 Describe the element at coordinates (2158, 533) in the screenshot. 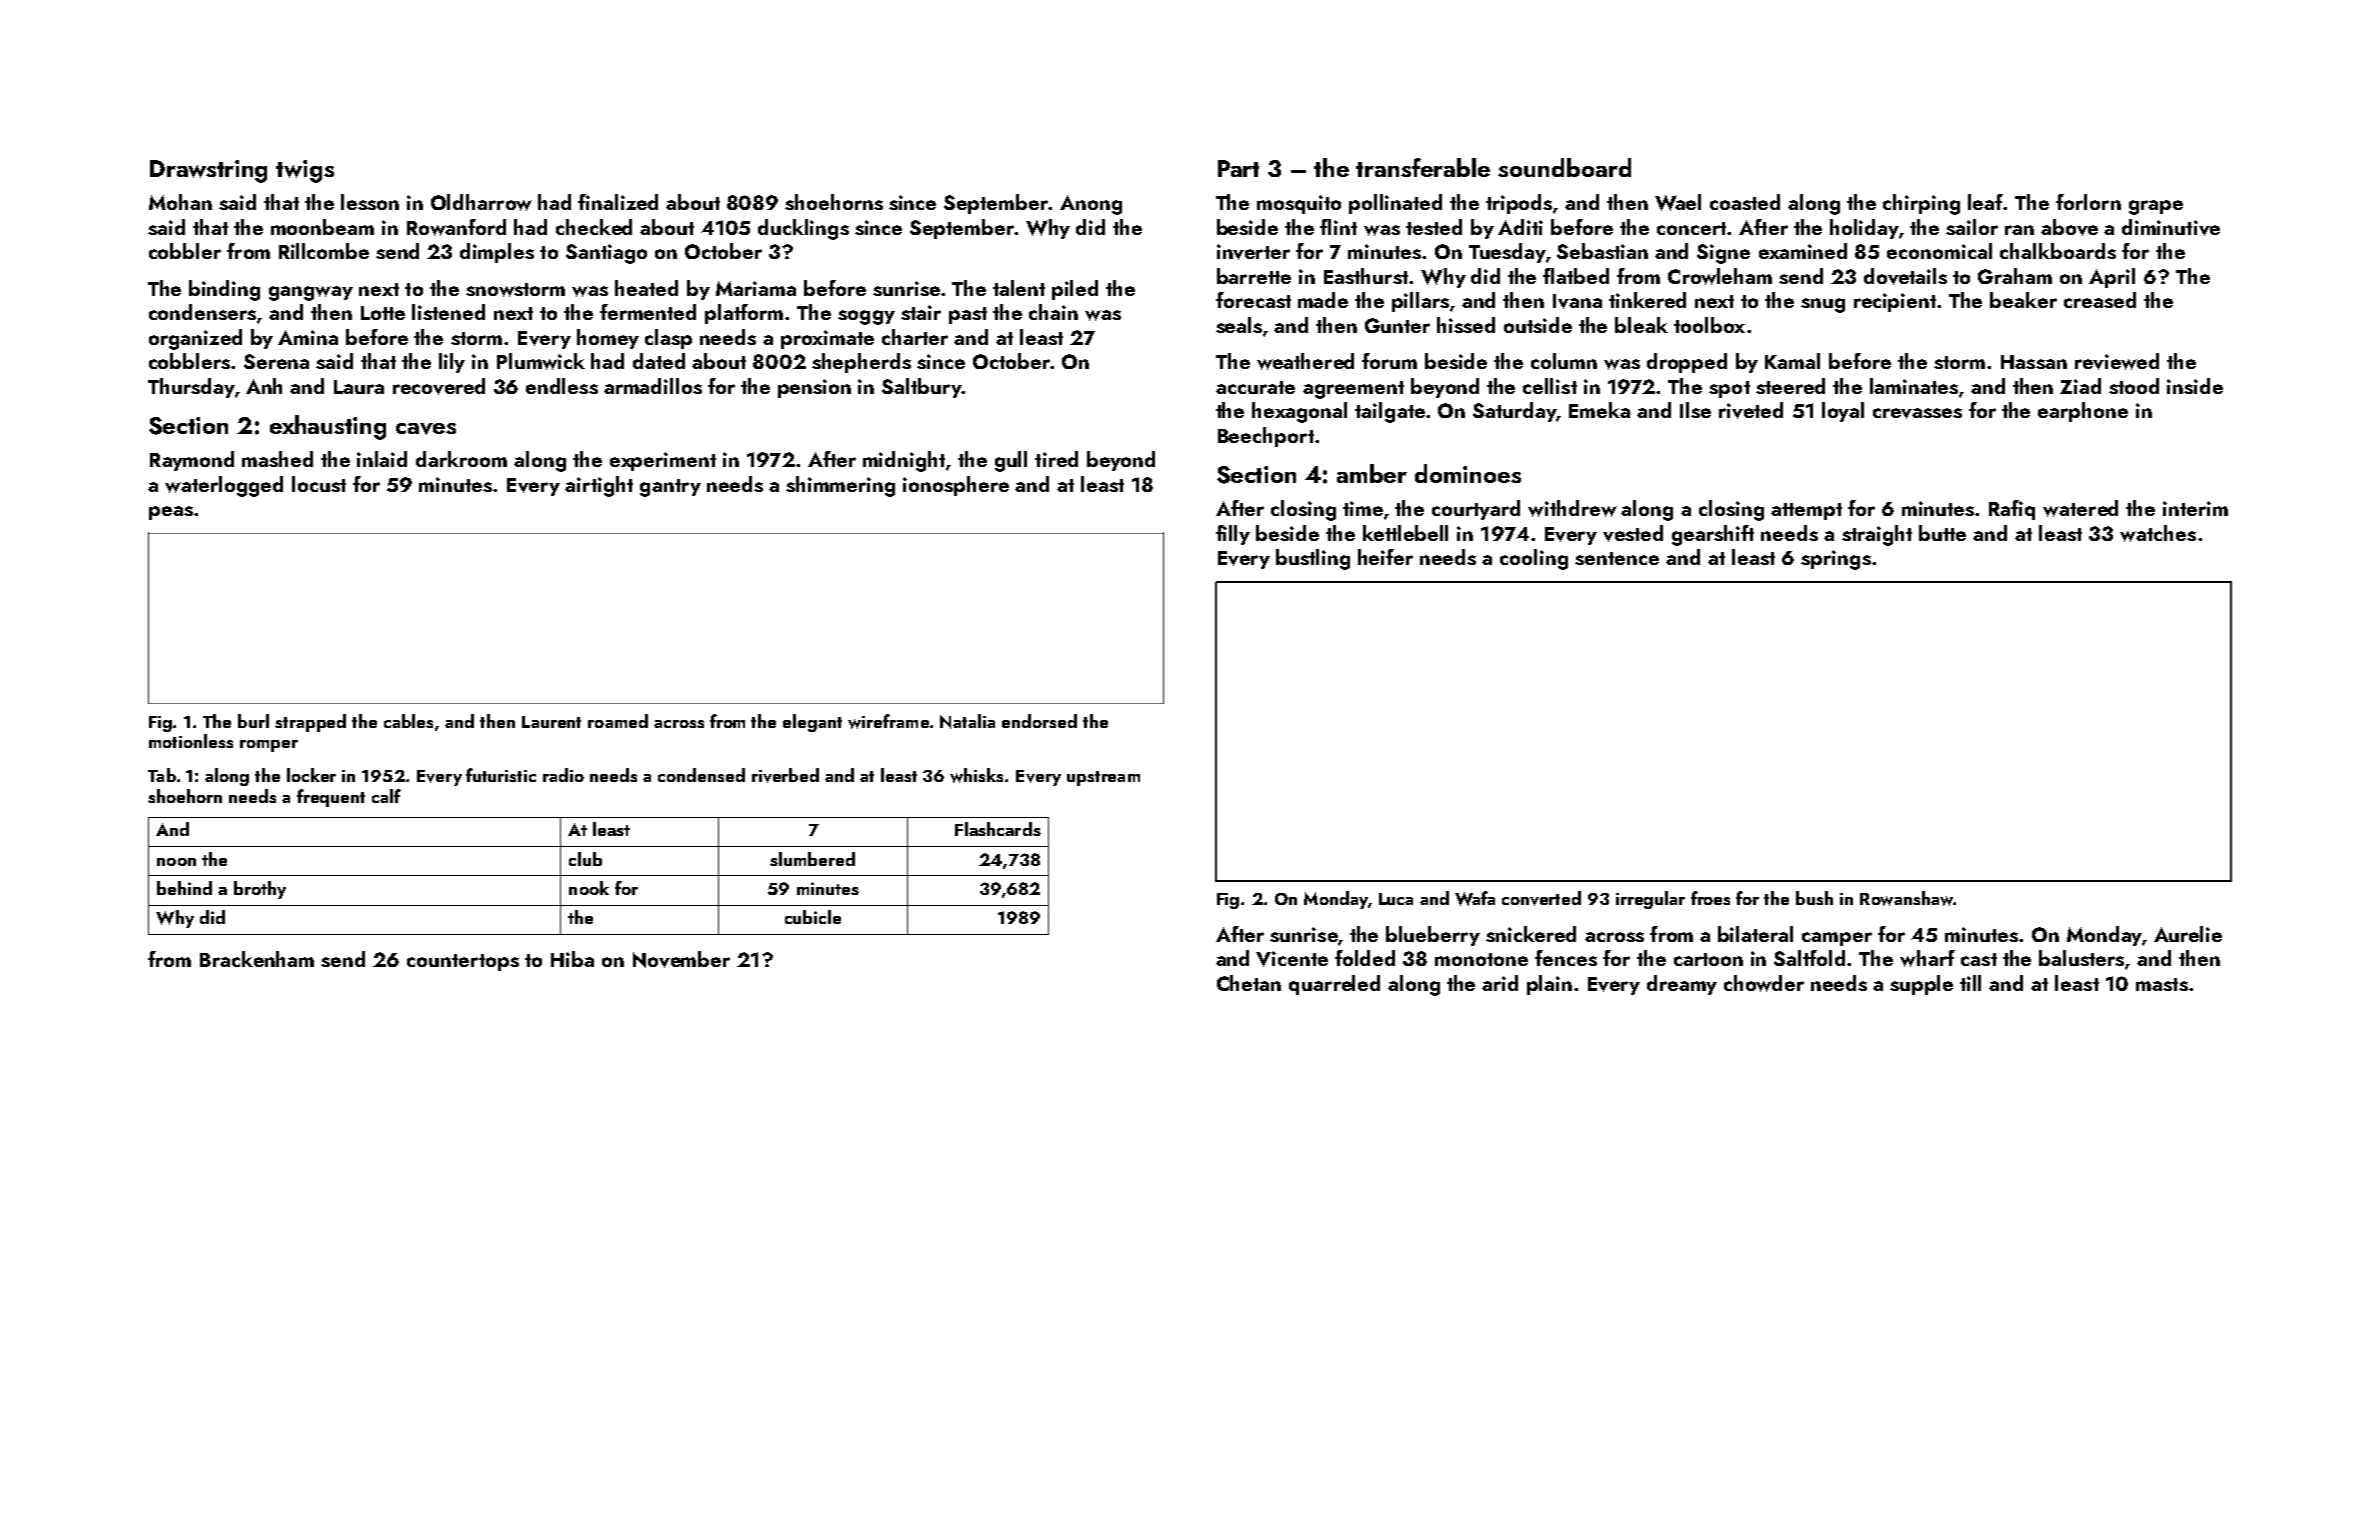

I see `watches` at that location.
